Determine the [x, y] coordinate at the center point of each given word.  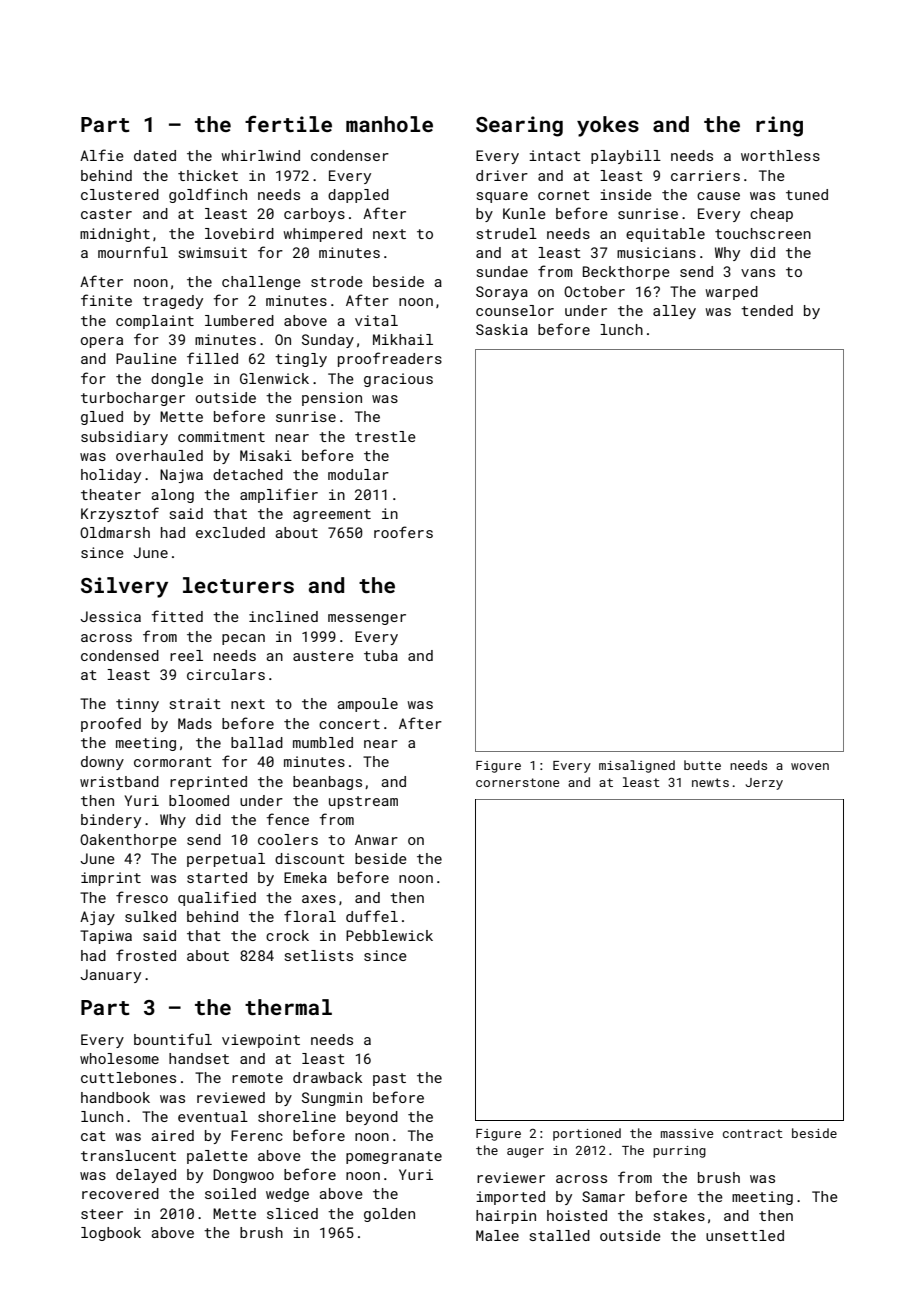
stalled [559, 1235]
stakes [679, 1215]
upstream [363, 802]
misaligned [637, 766]
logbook [111, 1234]
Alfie [102, 155]
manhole [389, 124]
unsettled [745, 1235]
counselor [515, 310]
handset [199, 1058]
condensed [120, 655]
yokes [608, 126]
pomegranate [394, 1157]
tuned [807, 194]
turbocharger [133, 399]
